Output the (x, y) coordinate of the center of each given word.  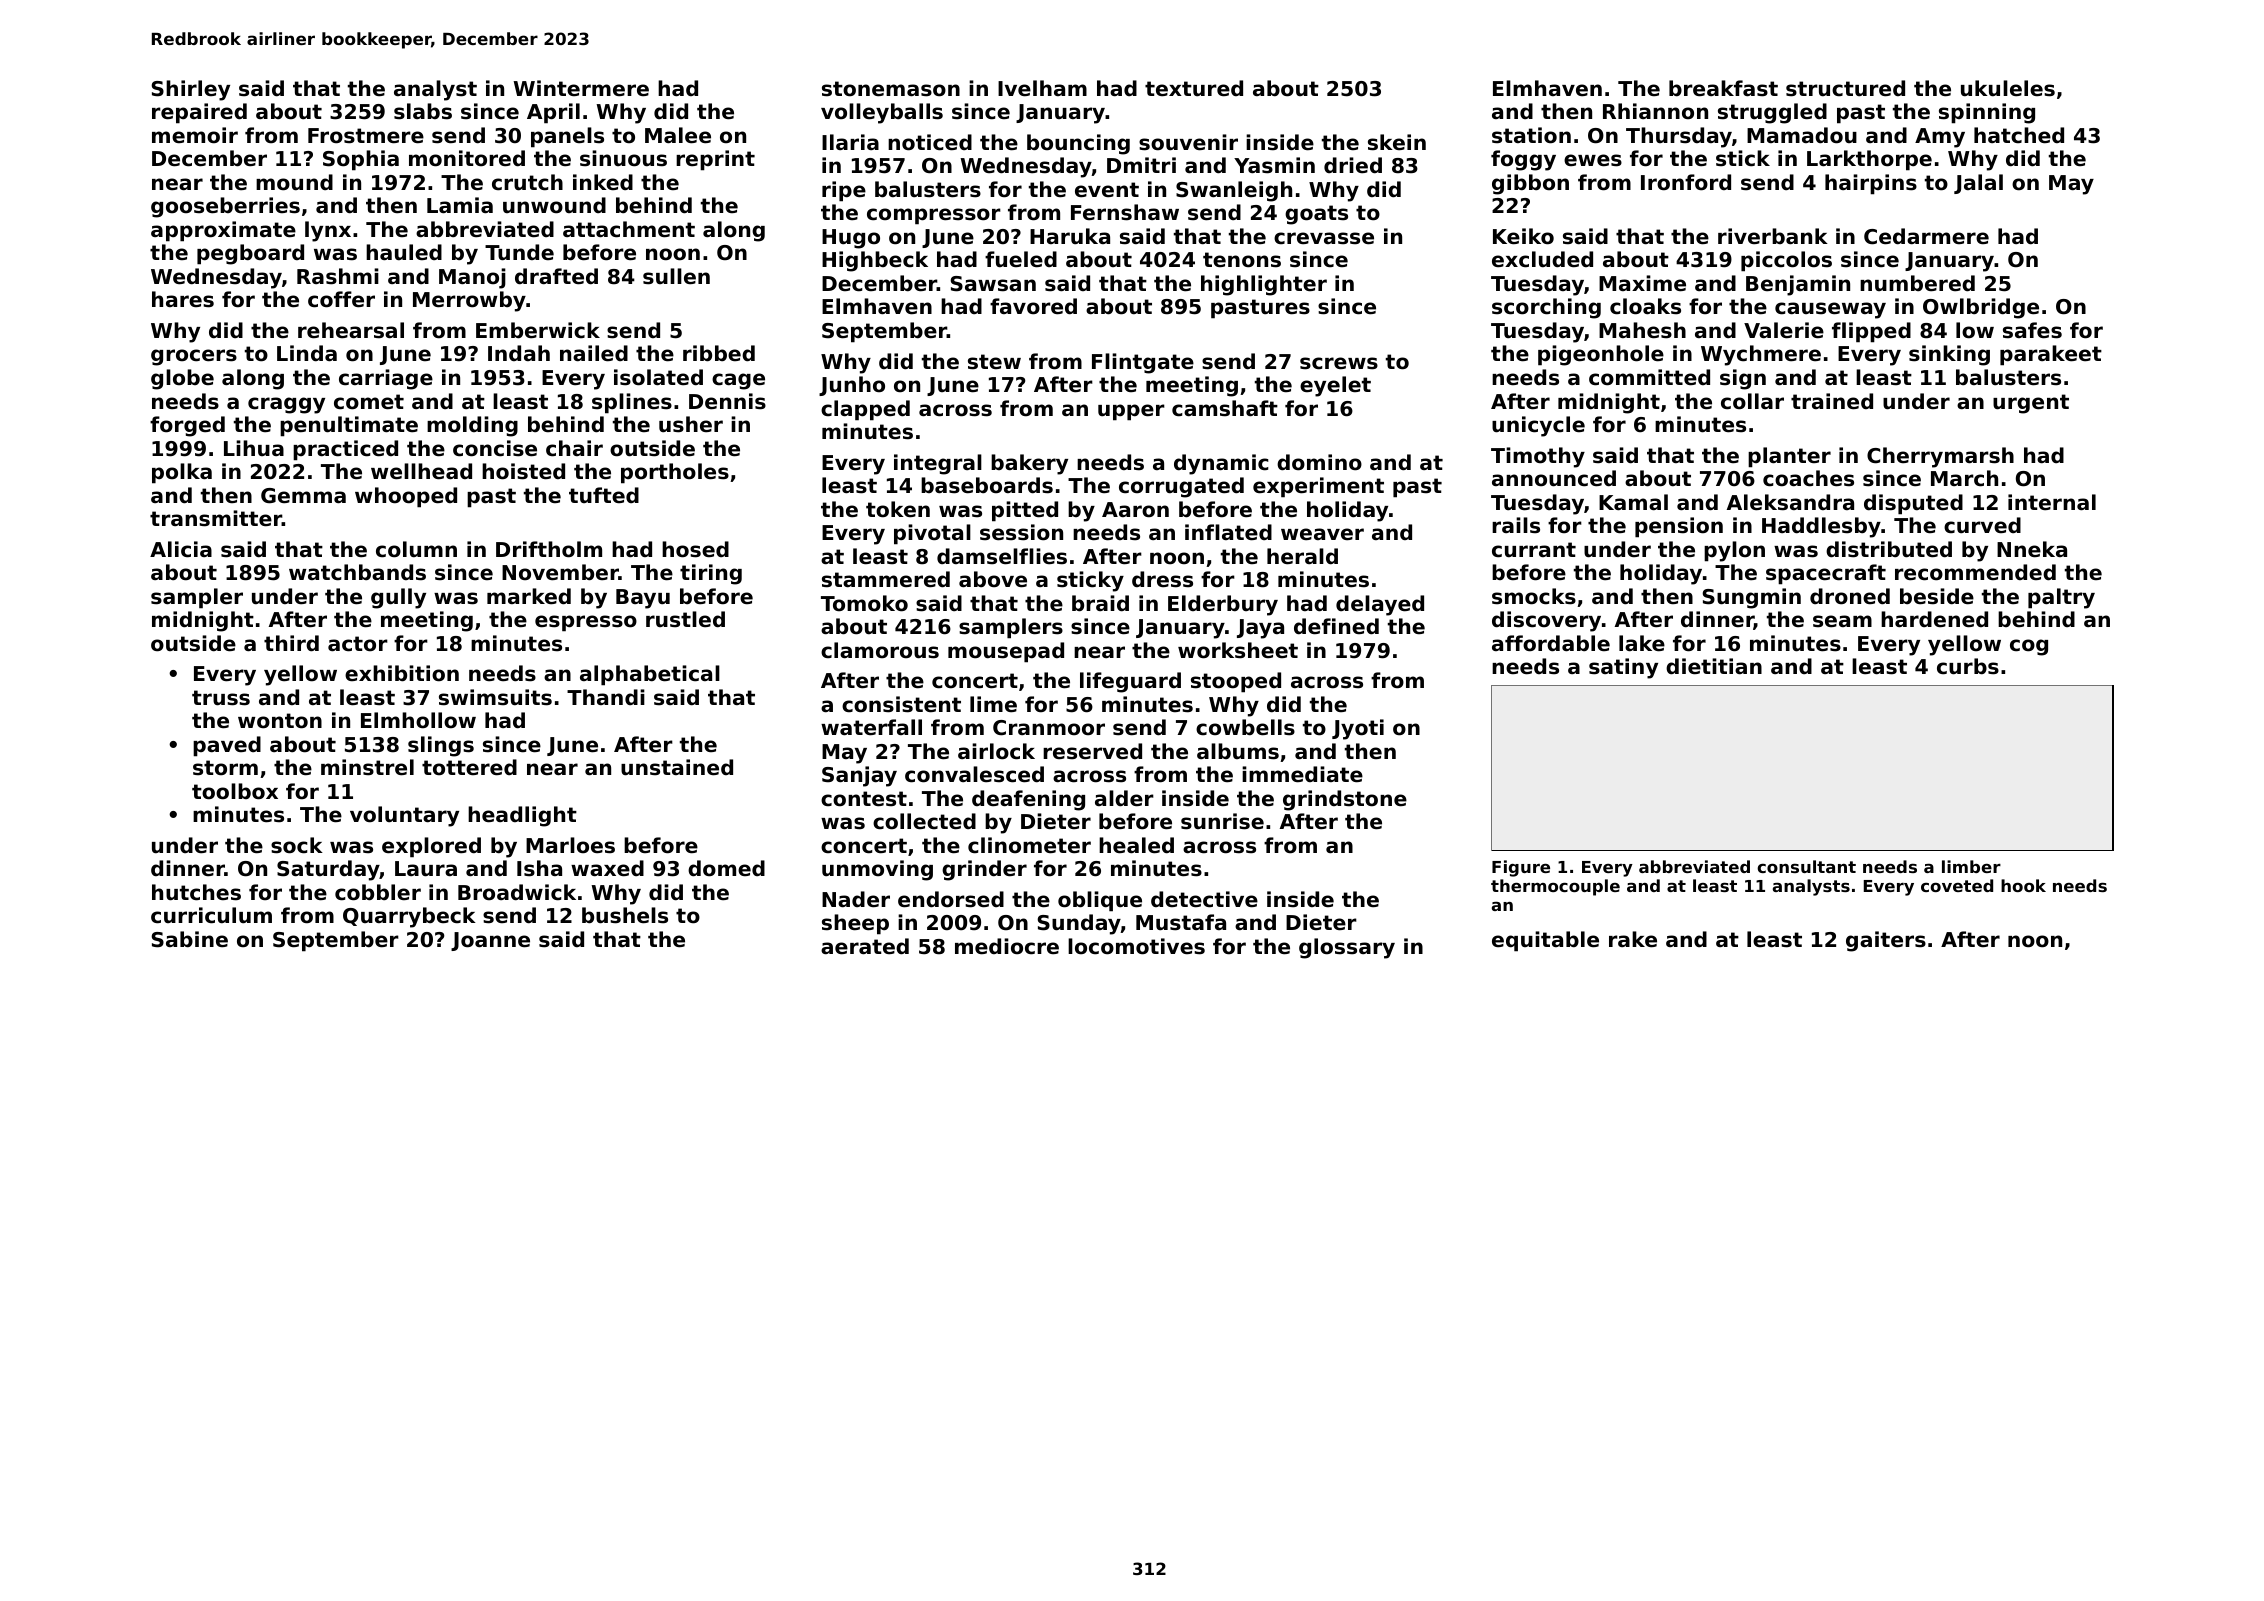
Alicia (181, 549)
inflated (1228, 532)
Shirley (190, 90)
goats (1316, 215)
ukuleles (2008, 88)
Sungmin (1751, 598)
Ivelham (1042, 88)
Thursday (1679, 137)
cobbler (378, 892)
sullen (676, 276)
